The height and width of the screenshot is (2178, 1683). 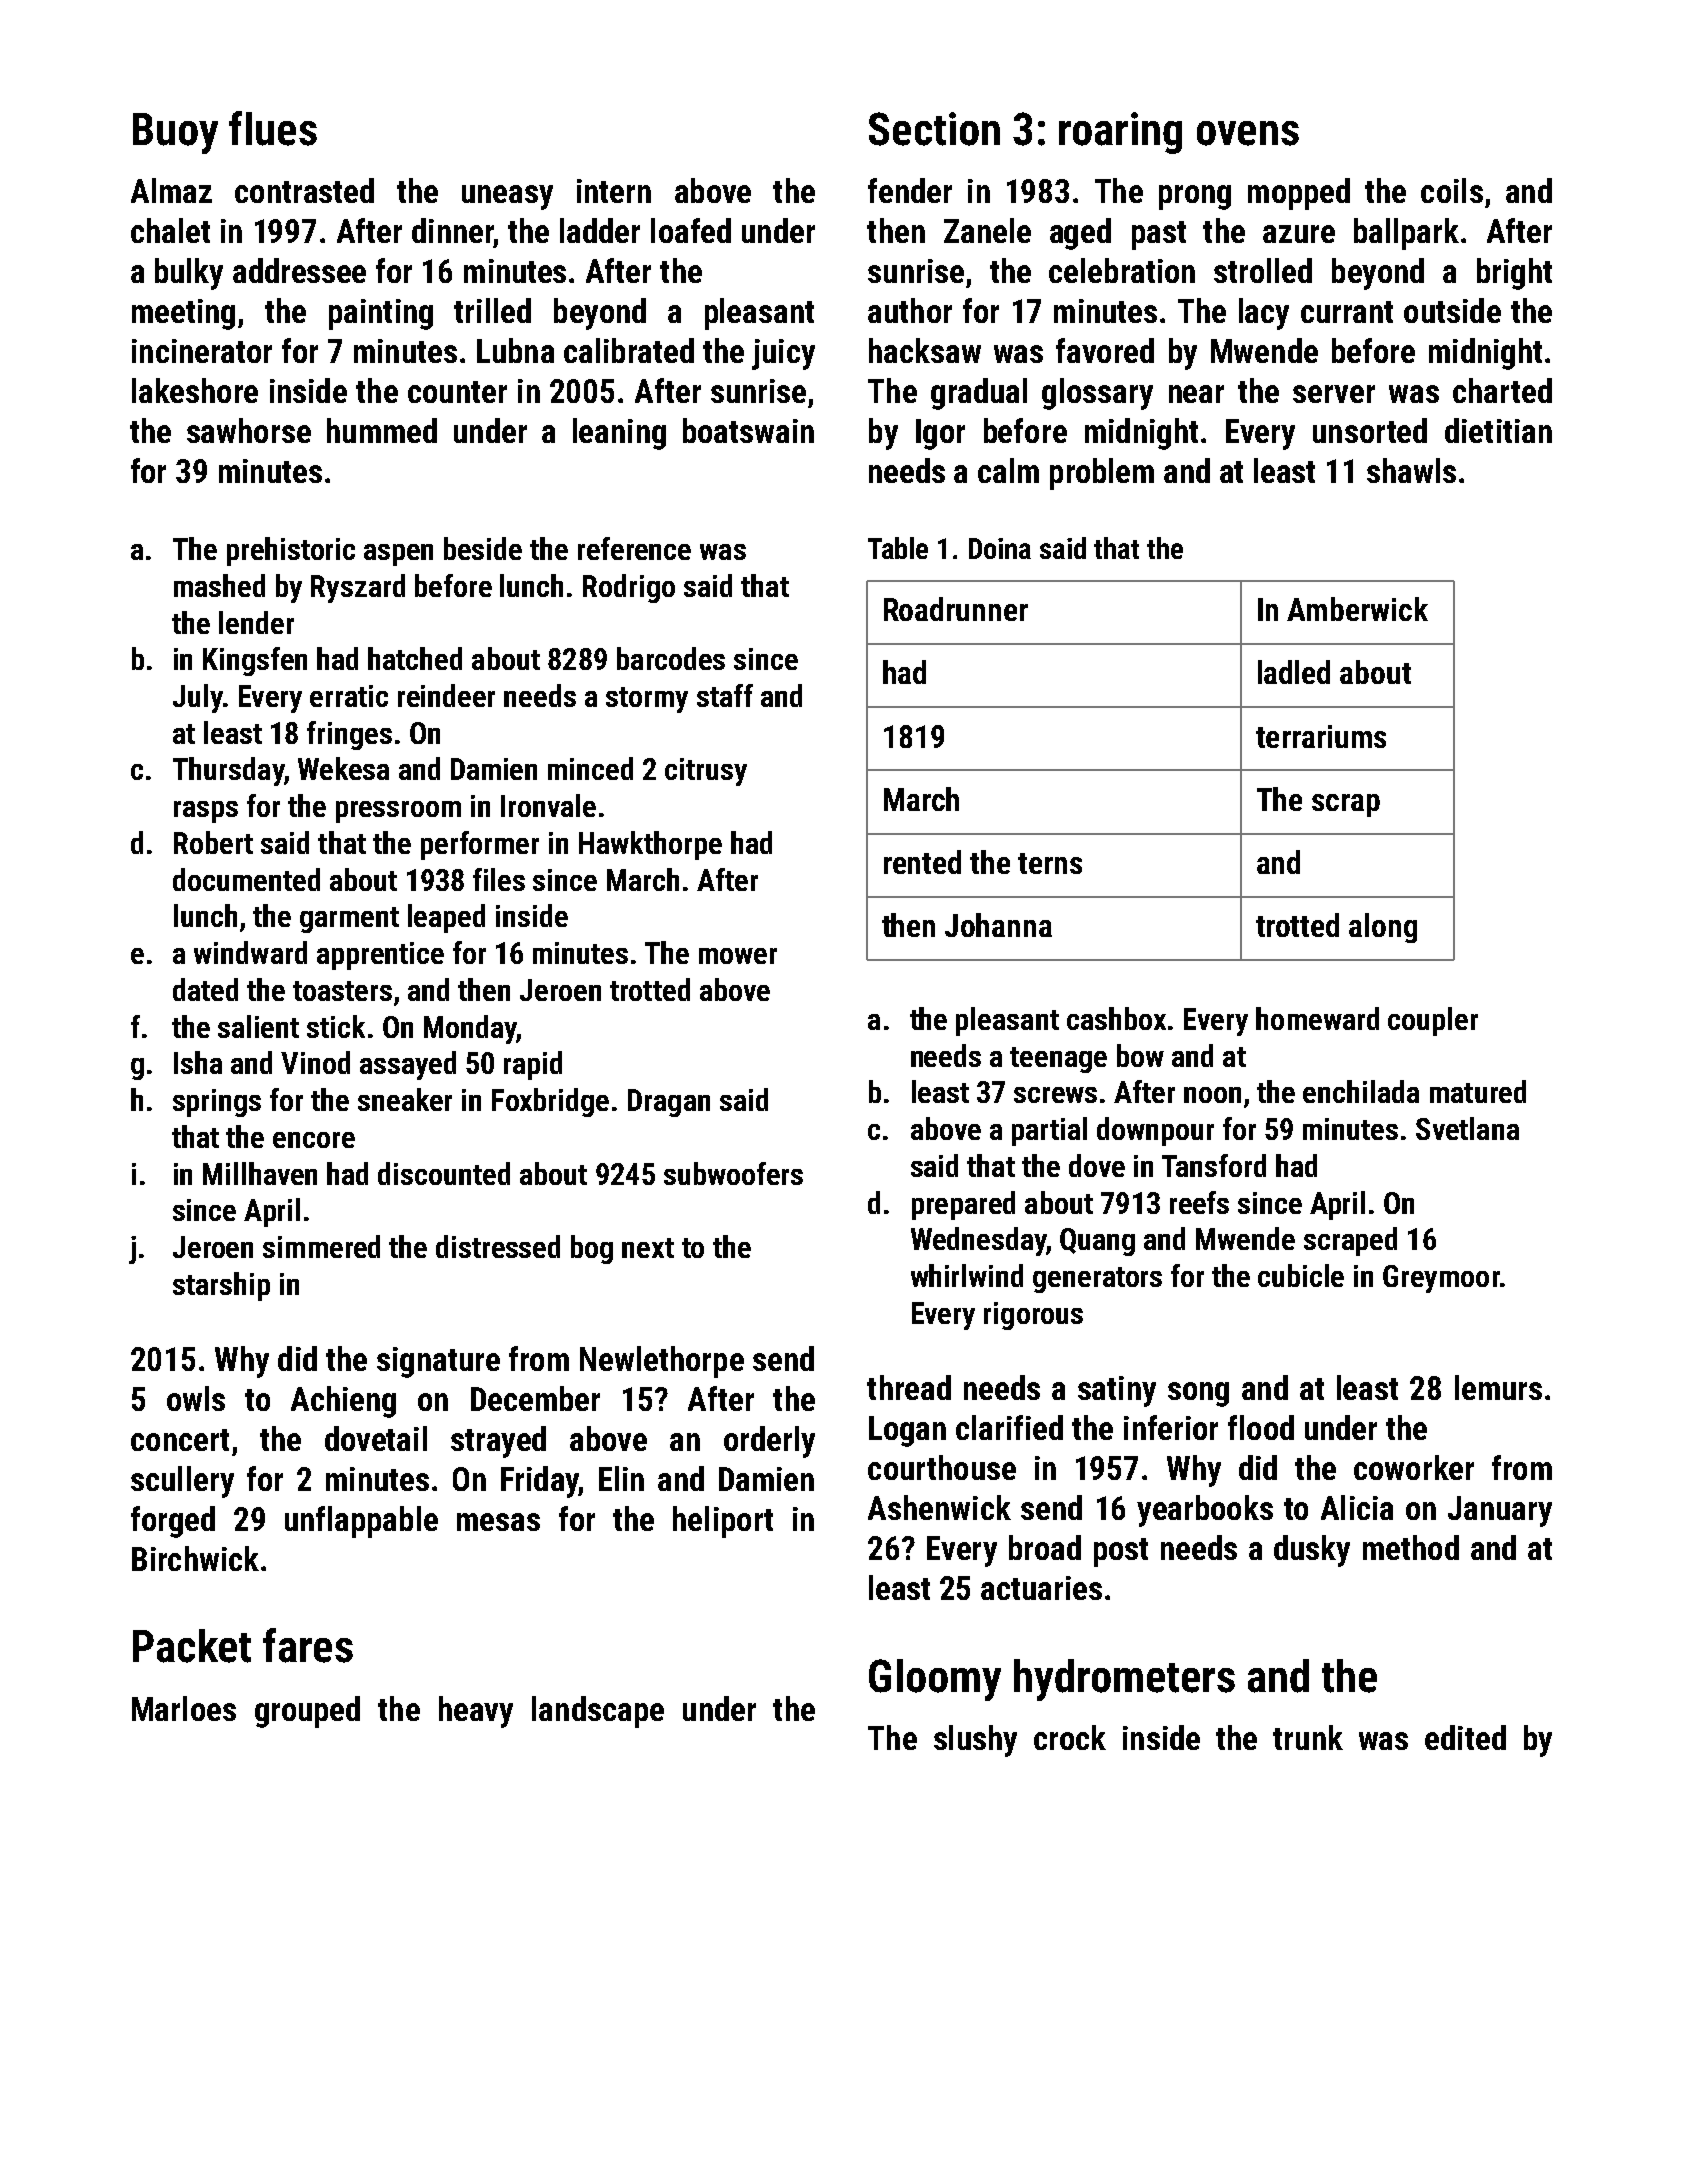 I want to click on Ryszard, so click(x=358, y=588).
